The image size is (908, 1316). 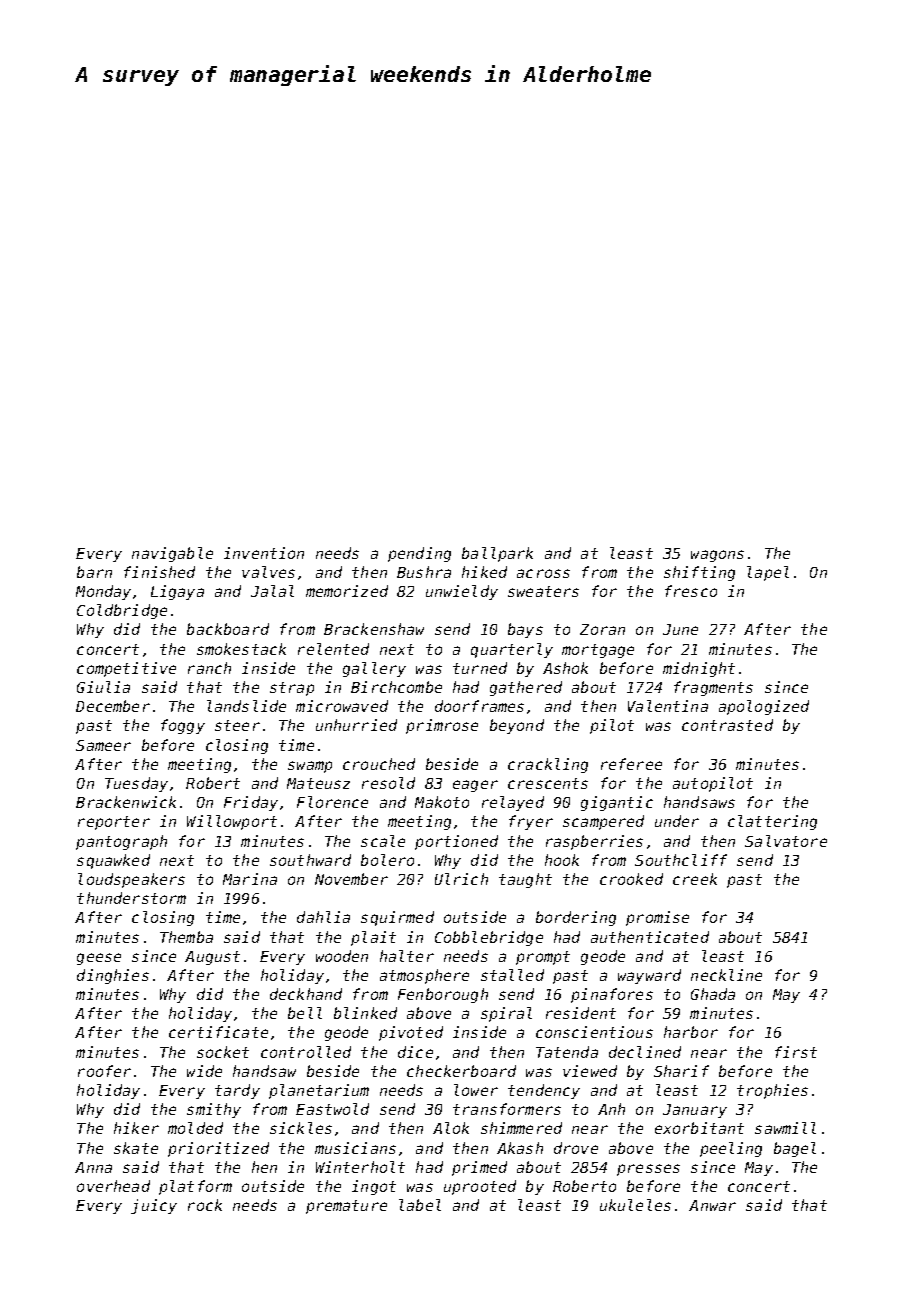 I want to click on Anna, so click(x=93, y=1167).
